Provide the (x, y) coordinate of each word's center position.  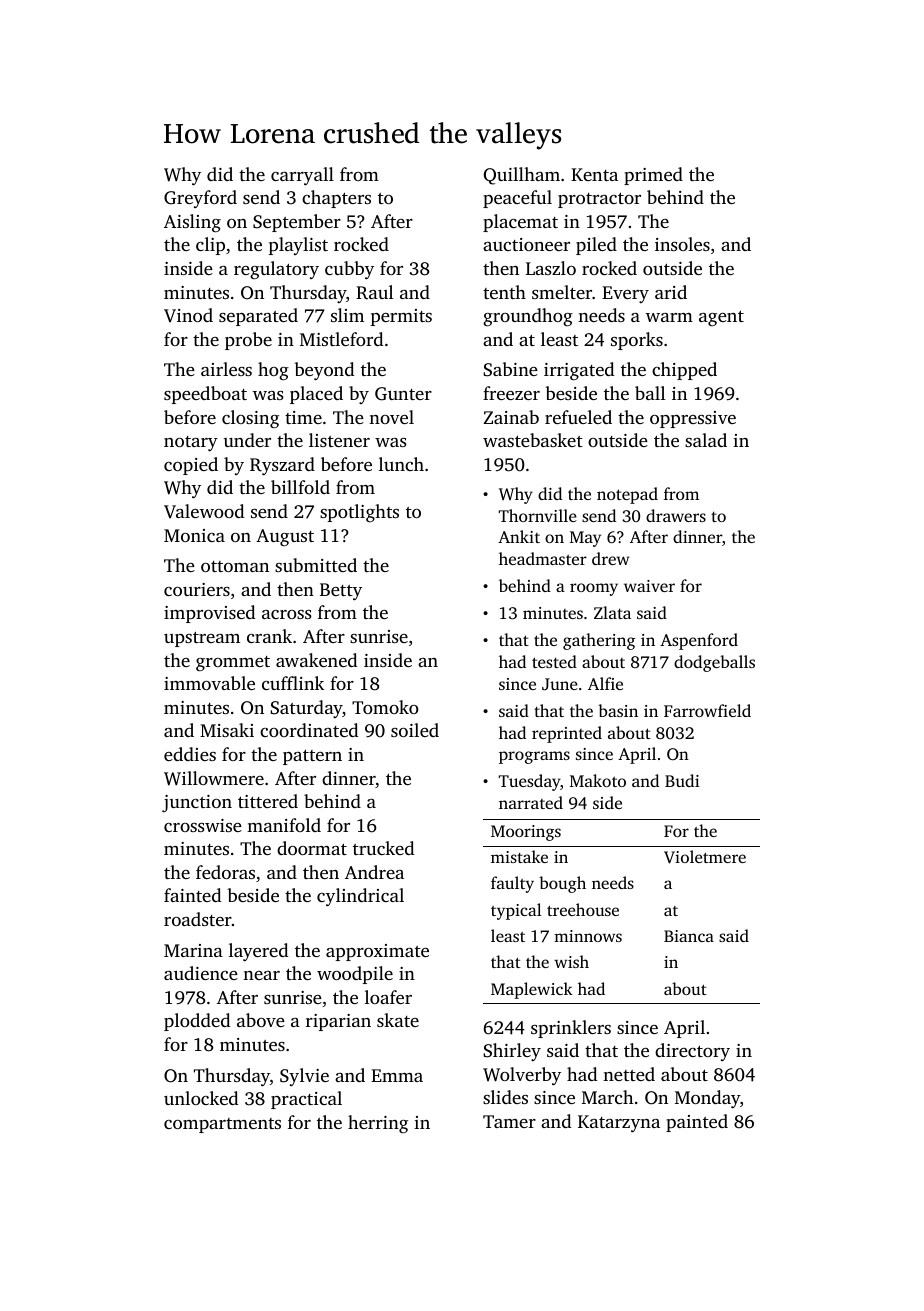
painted (697, 1123)
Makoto (598, 780)
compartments (222, 1125)
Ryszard (282, 466)
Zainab (511, 417)
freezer (511, 393)
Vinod (188, 315)
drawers (676, 515)
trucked (383, 848)
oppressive (693, 419)
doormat (312, 848)
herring (378, 1124)
